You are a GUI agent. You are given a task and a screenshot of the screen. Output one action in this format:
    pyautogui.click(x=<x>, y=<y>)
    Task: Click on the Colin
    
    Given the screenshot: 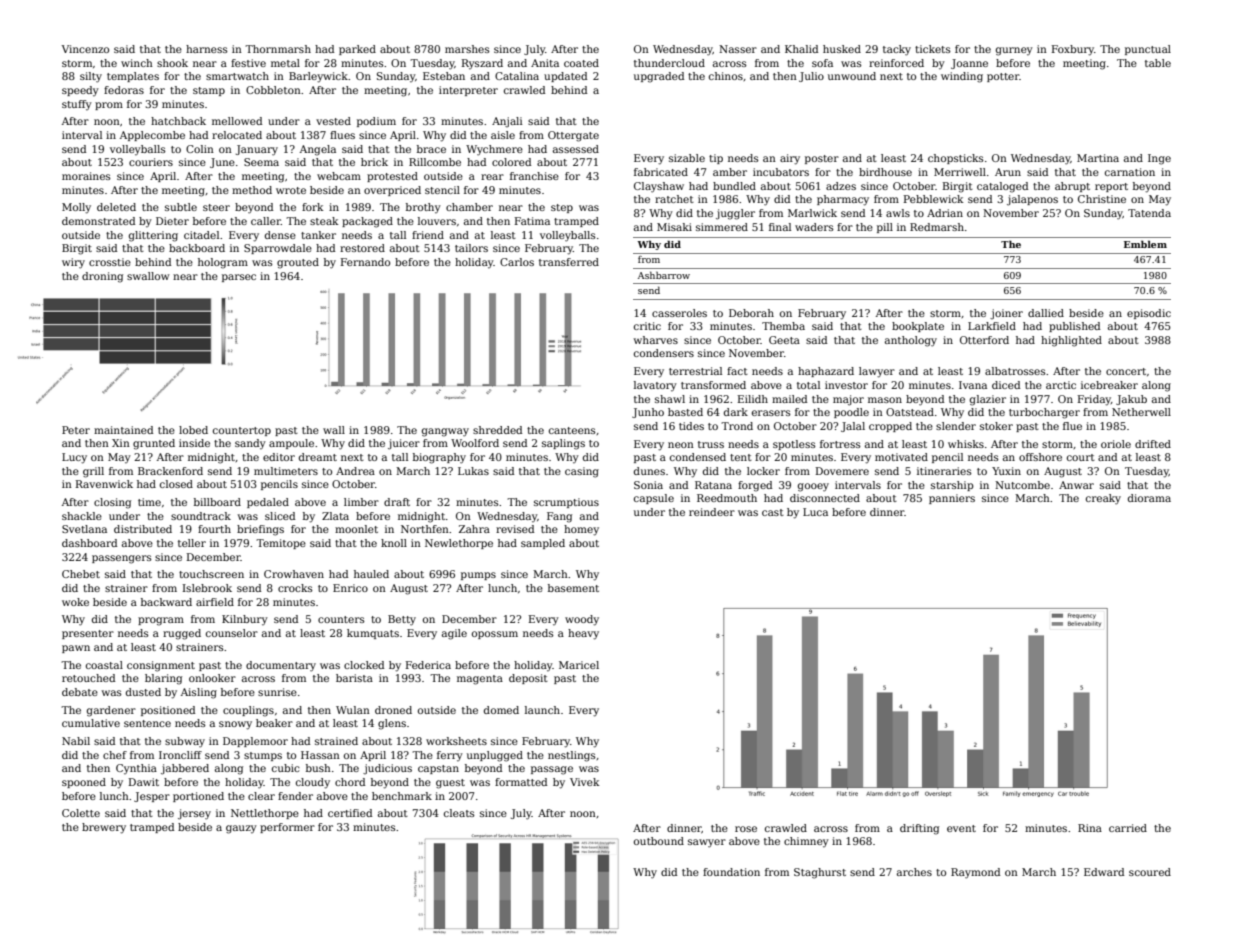 What is the action you would take?
    pyautogui.click(x=200, y=149)
